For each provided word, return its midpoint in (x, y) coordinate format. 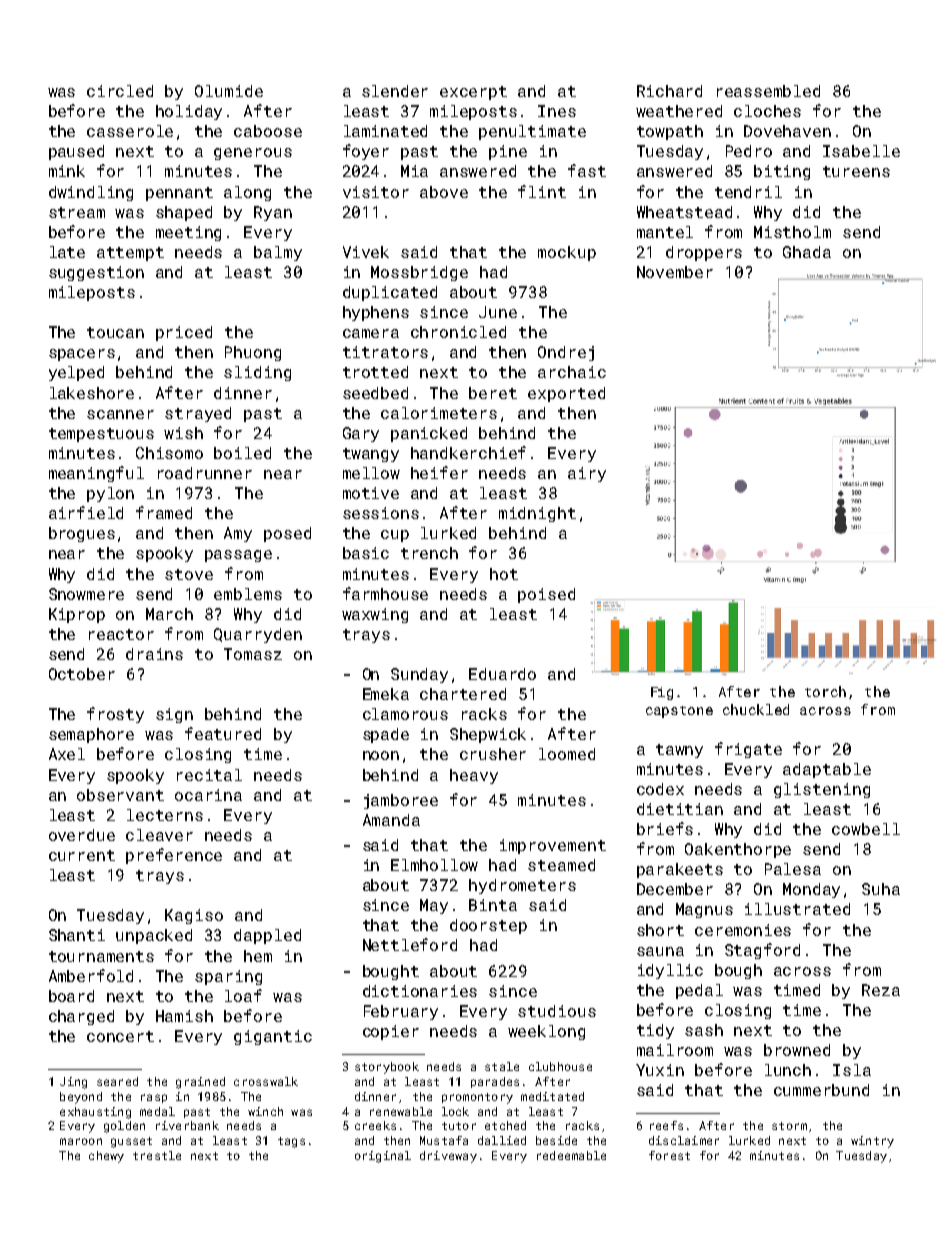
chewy (106, 1157)
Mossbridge (419, 273)
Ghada (807, 252)
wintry (872, 1142)
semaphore (91, 735)
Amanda (391, 820)
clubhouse (560, 1066)
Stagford (762, 951)
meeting (188, 233)
